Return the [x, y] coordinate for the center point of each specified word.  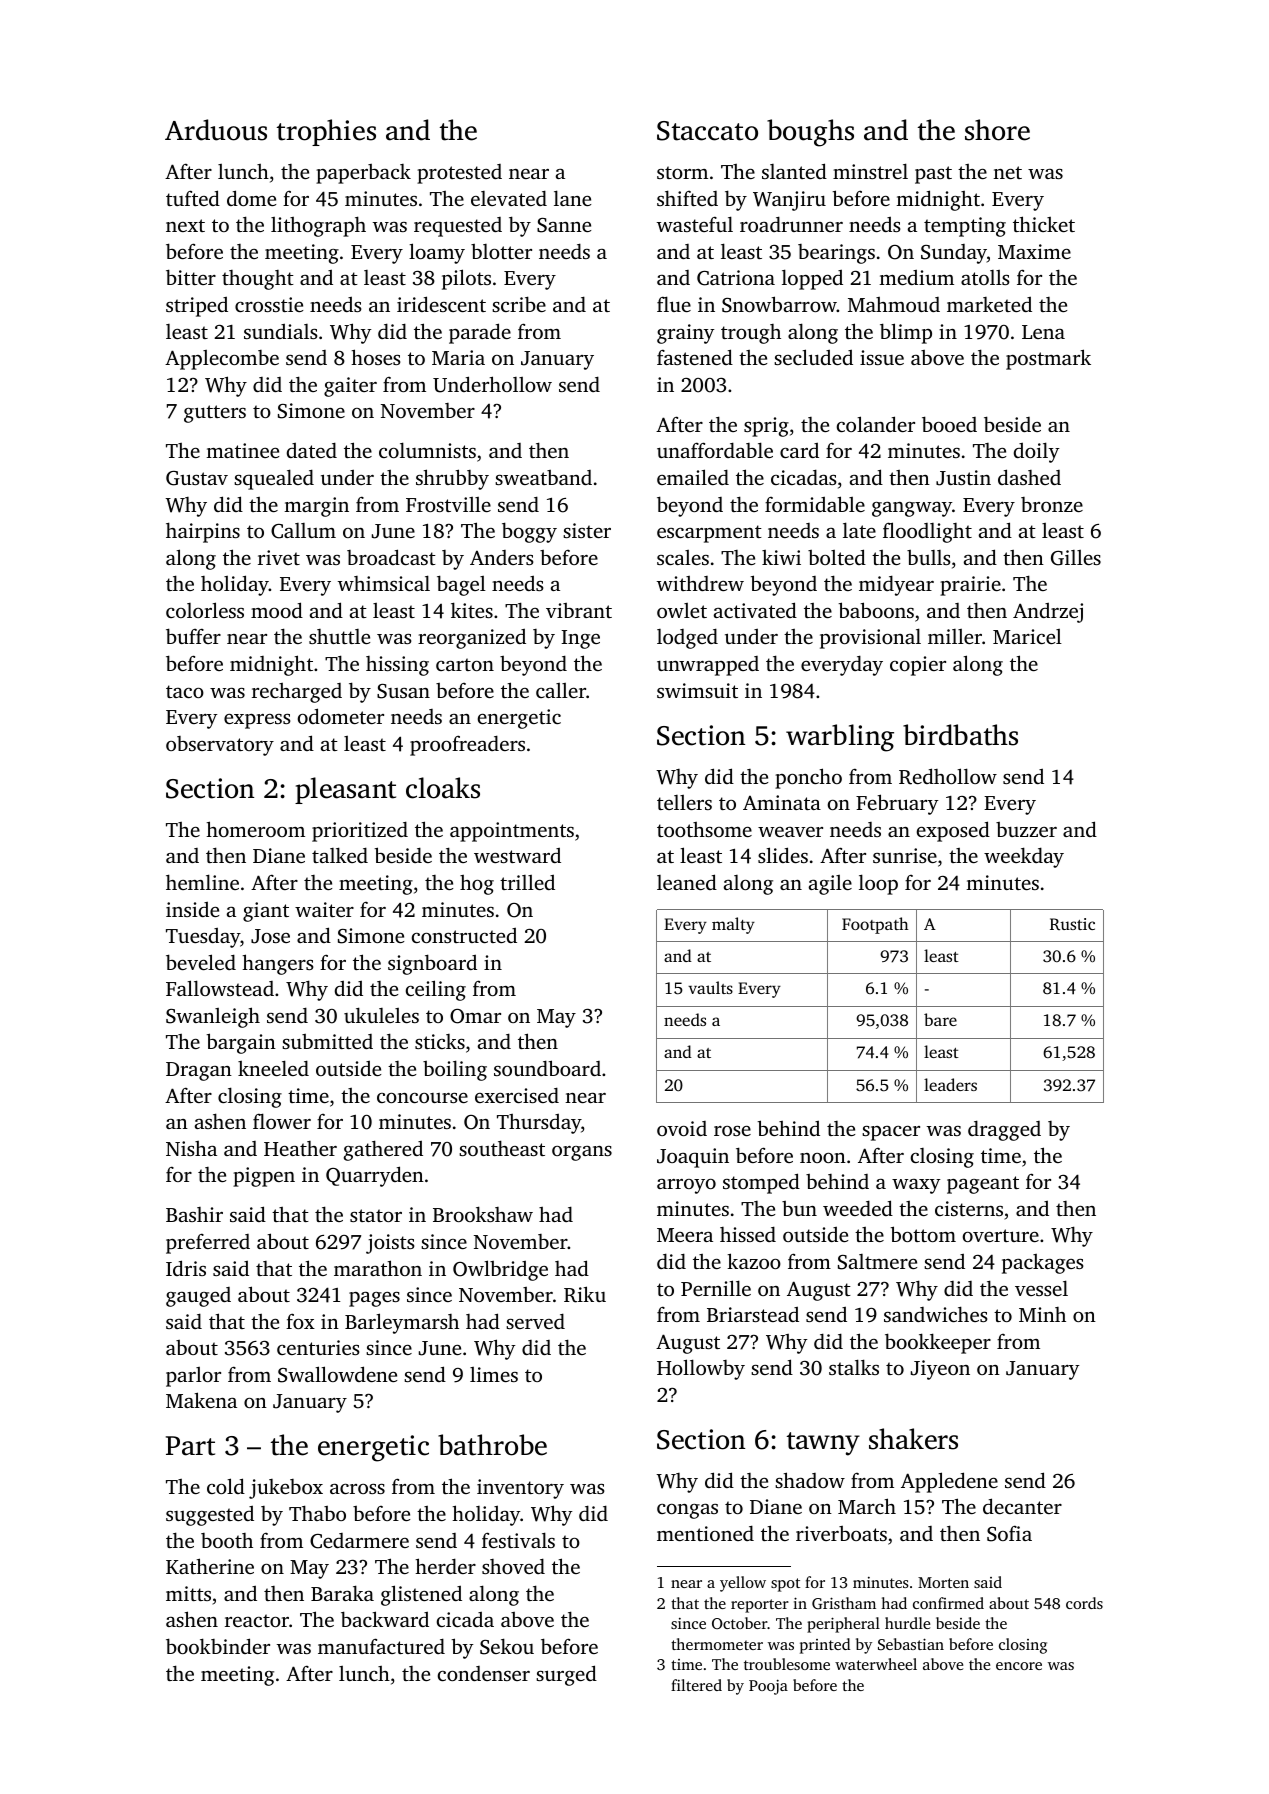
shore [997, 130]
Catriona [736, 278]
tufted [193, 198]
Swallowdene [337, 1374]
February [897, 804]
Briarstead [753, 1314]
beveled [201, 962]
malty [733, 925]
